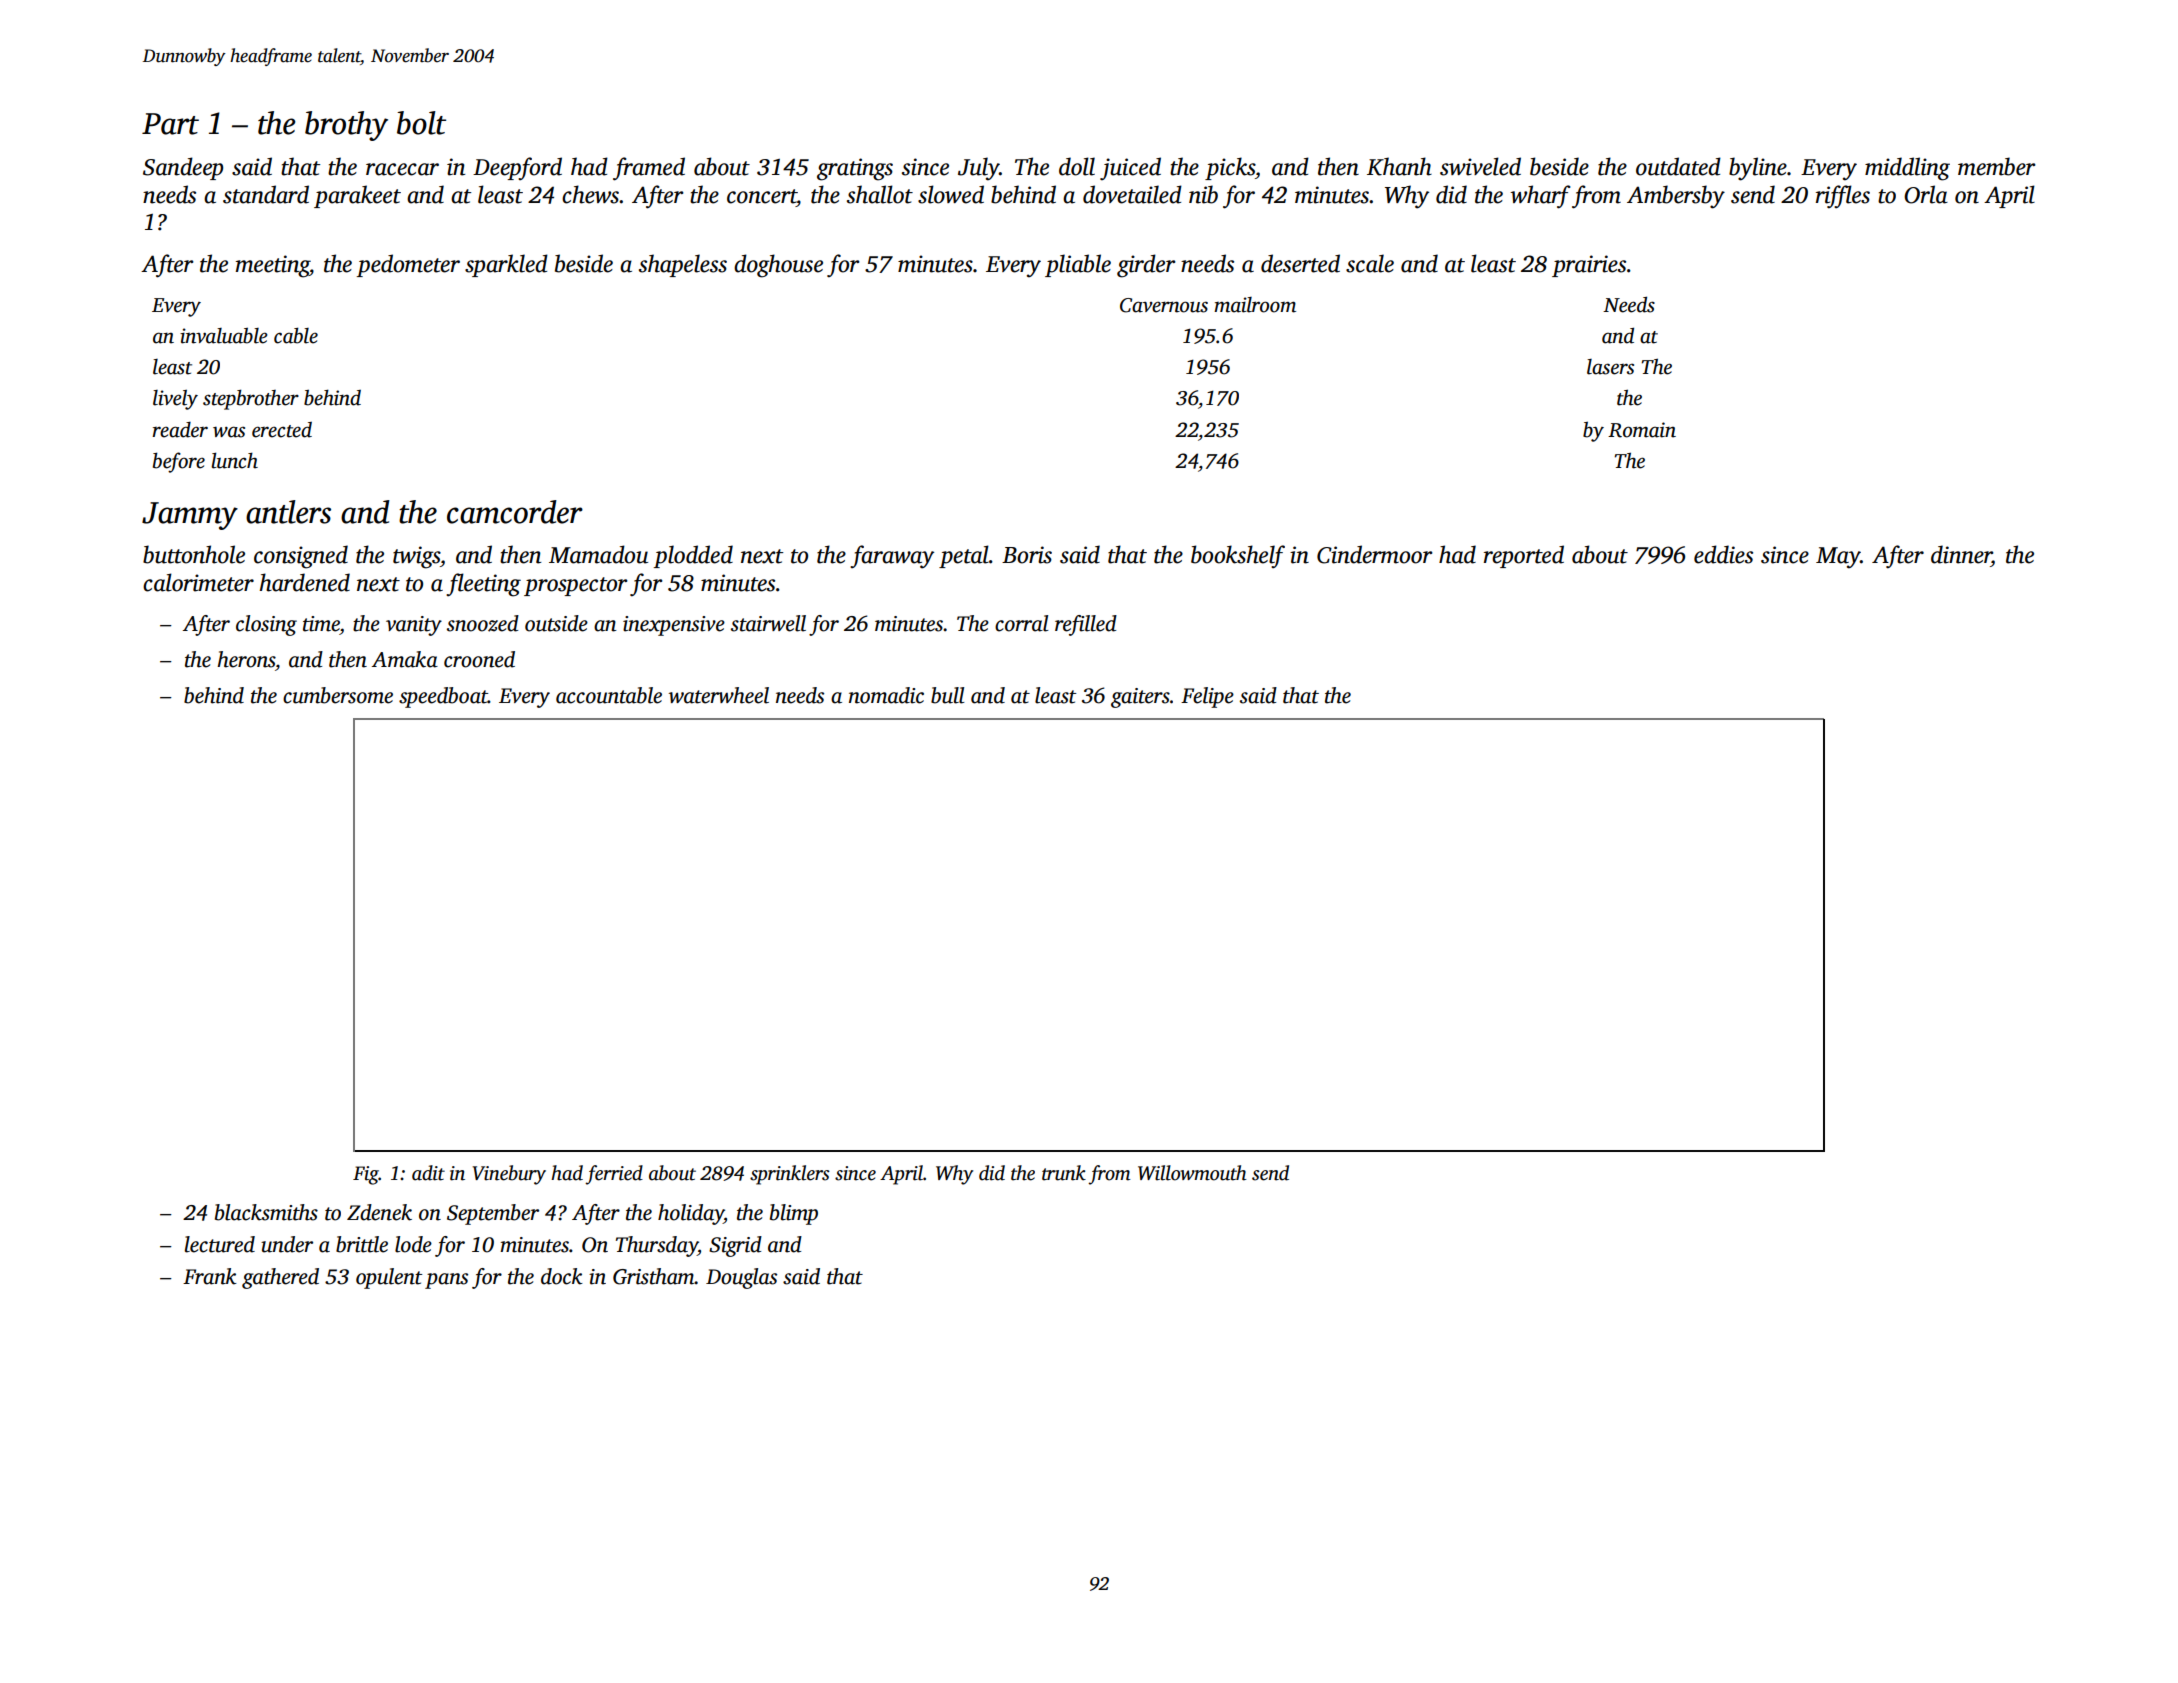  What do you see at coordinates (282, 430) in the image?
I see `erected` at bounding box center [282, 430].
